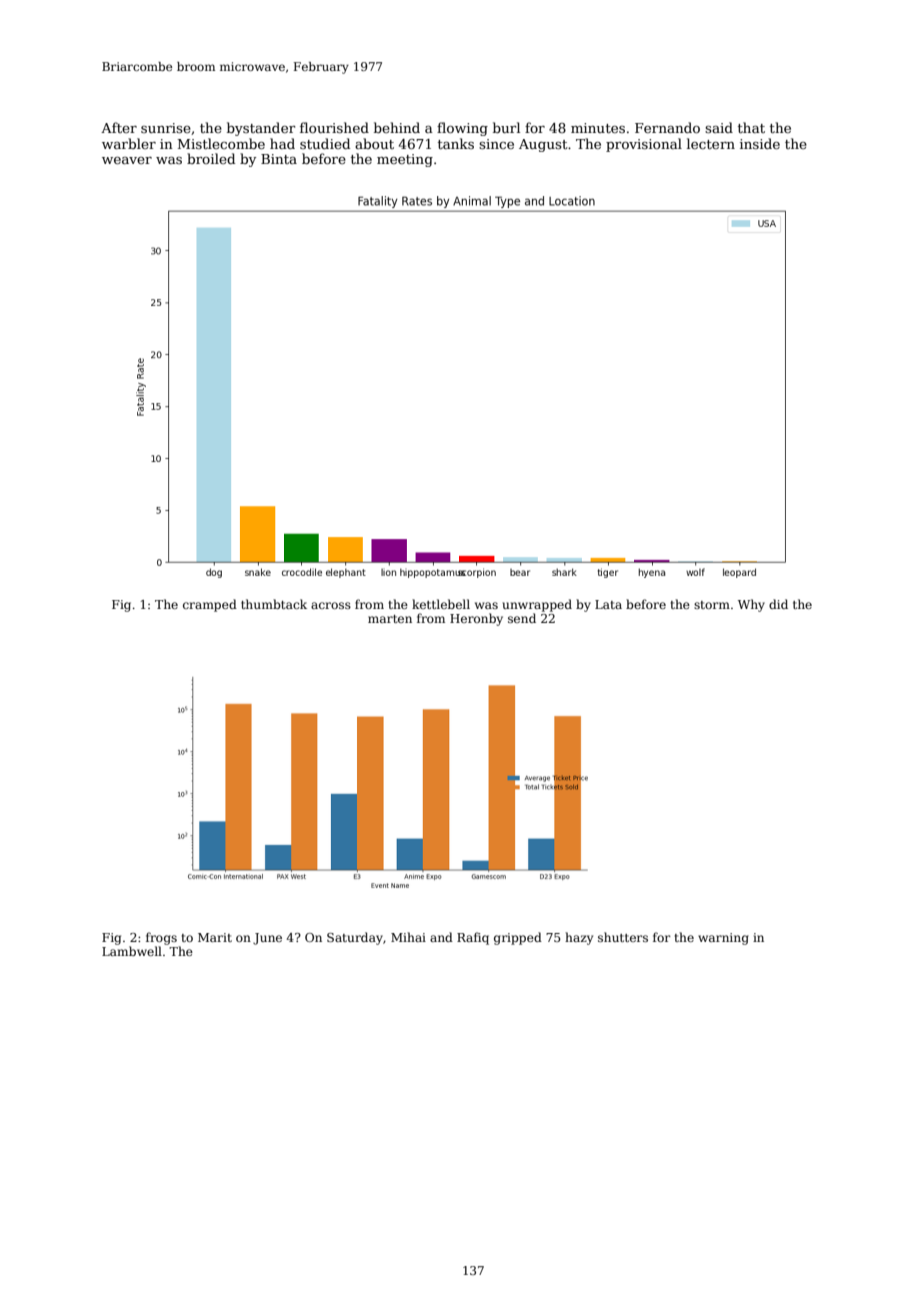 This screenshot has width=924, height=1308. I want to click on Binta, so click(279, 159).
